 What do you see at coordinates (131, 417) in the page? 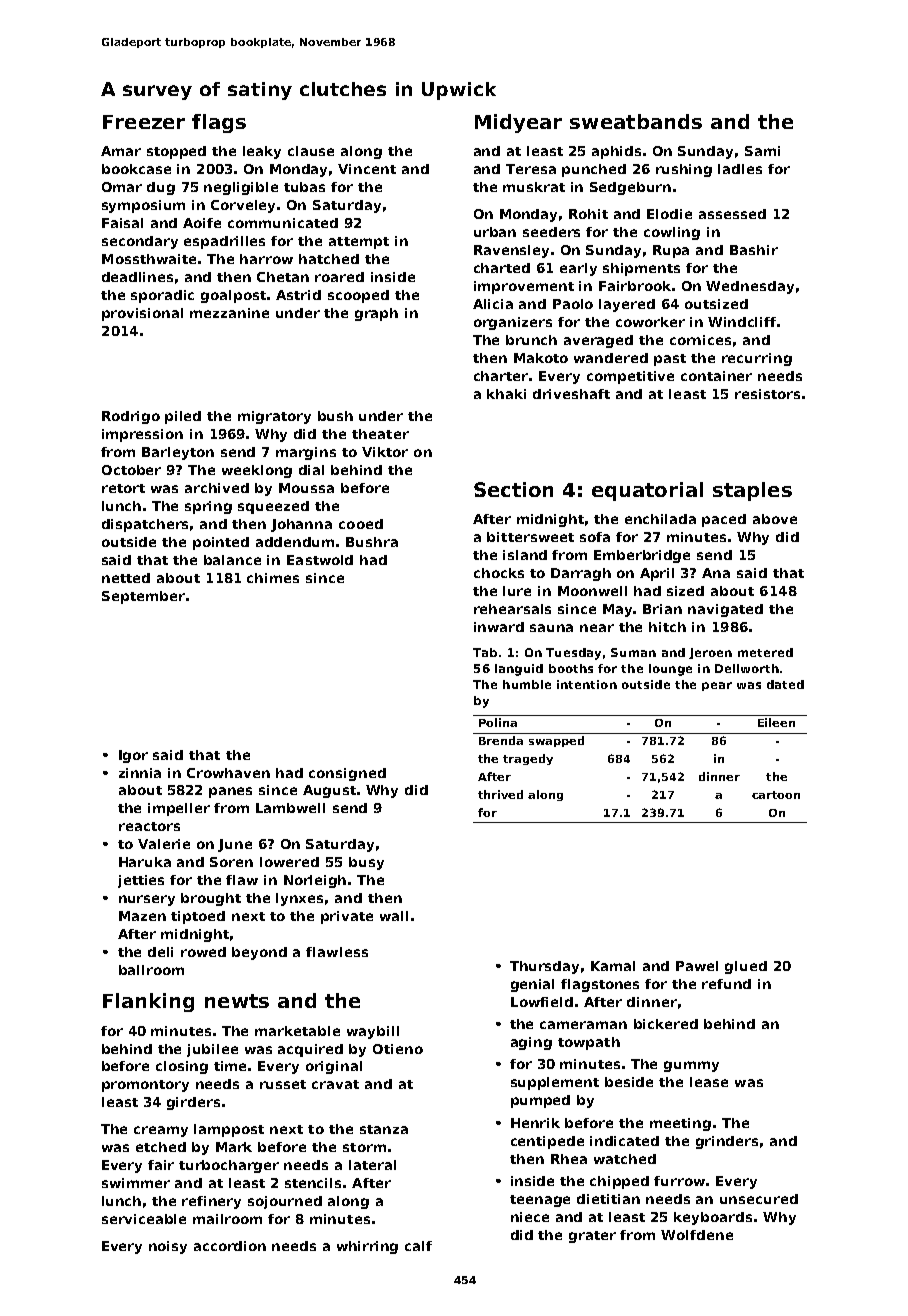
I see `Rodrigo` at bounding box center [131, 417].
